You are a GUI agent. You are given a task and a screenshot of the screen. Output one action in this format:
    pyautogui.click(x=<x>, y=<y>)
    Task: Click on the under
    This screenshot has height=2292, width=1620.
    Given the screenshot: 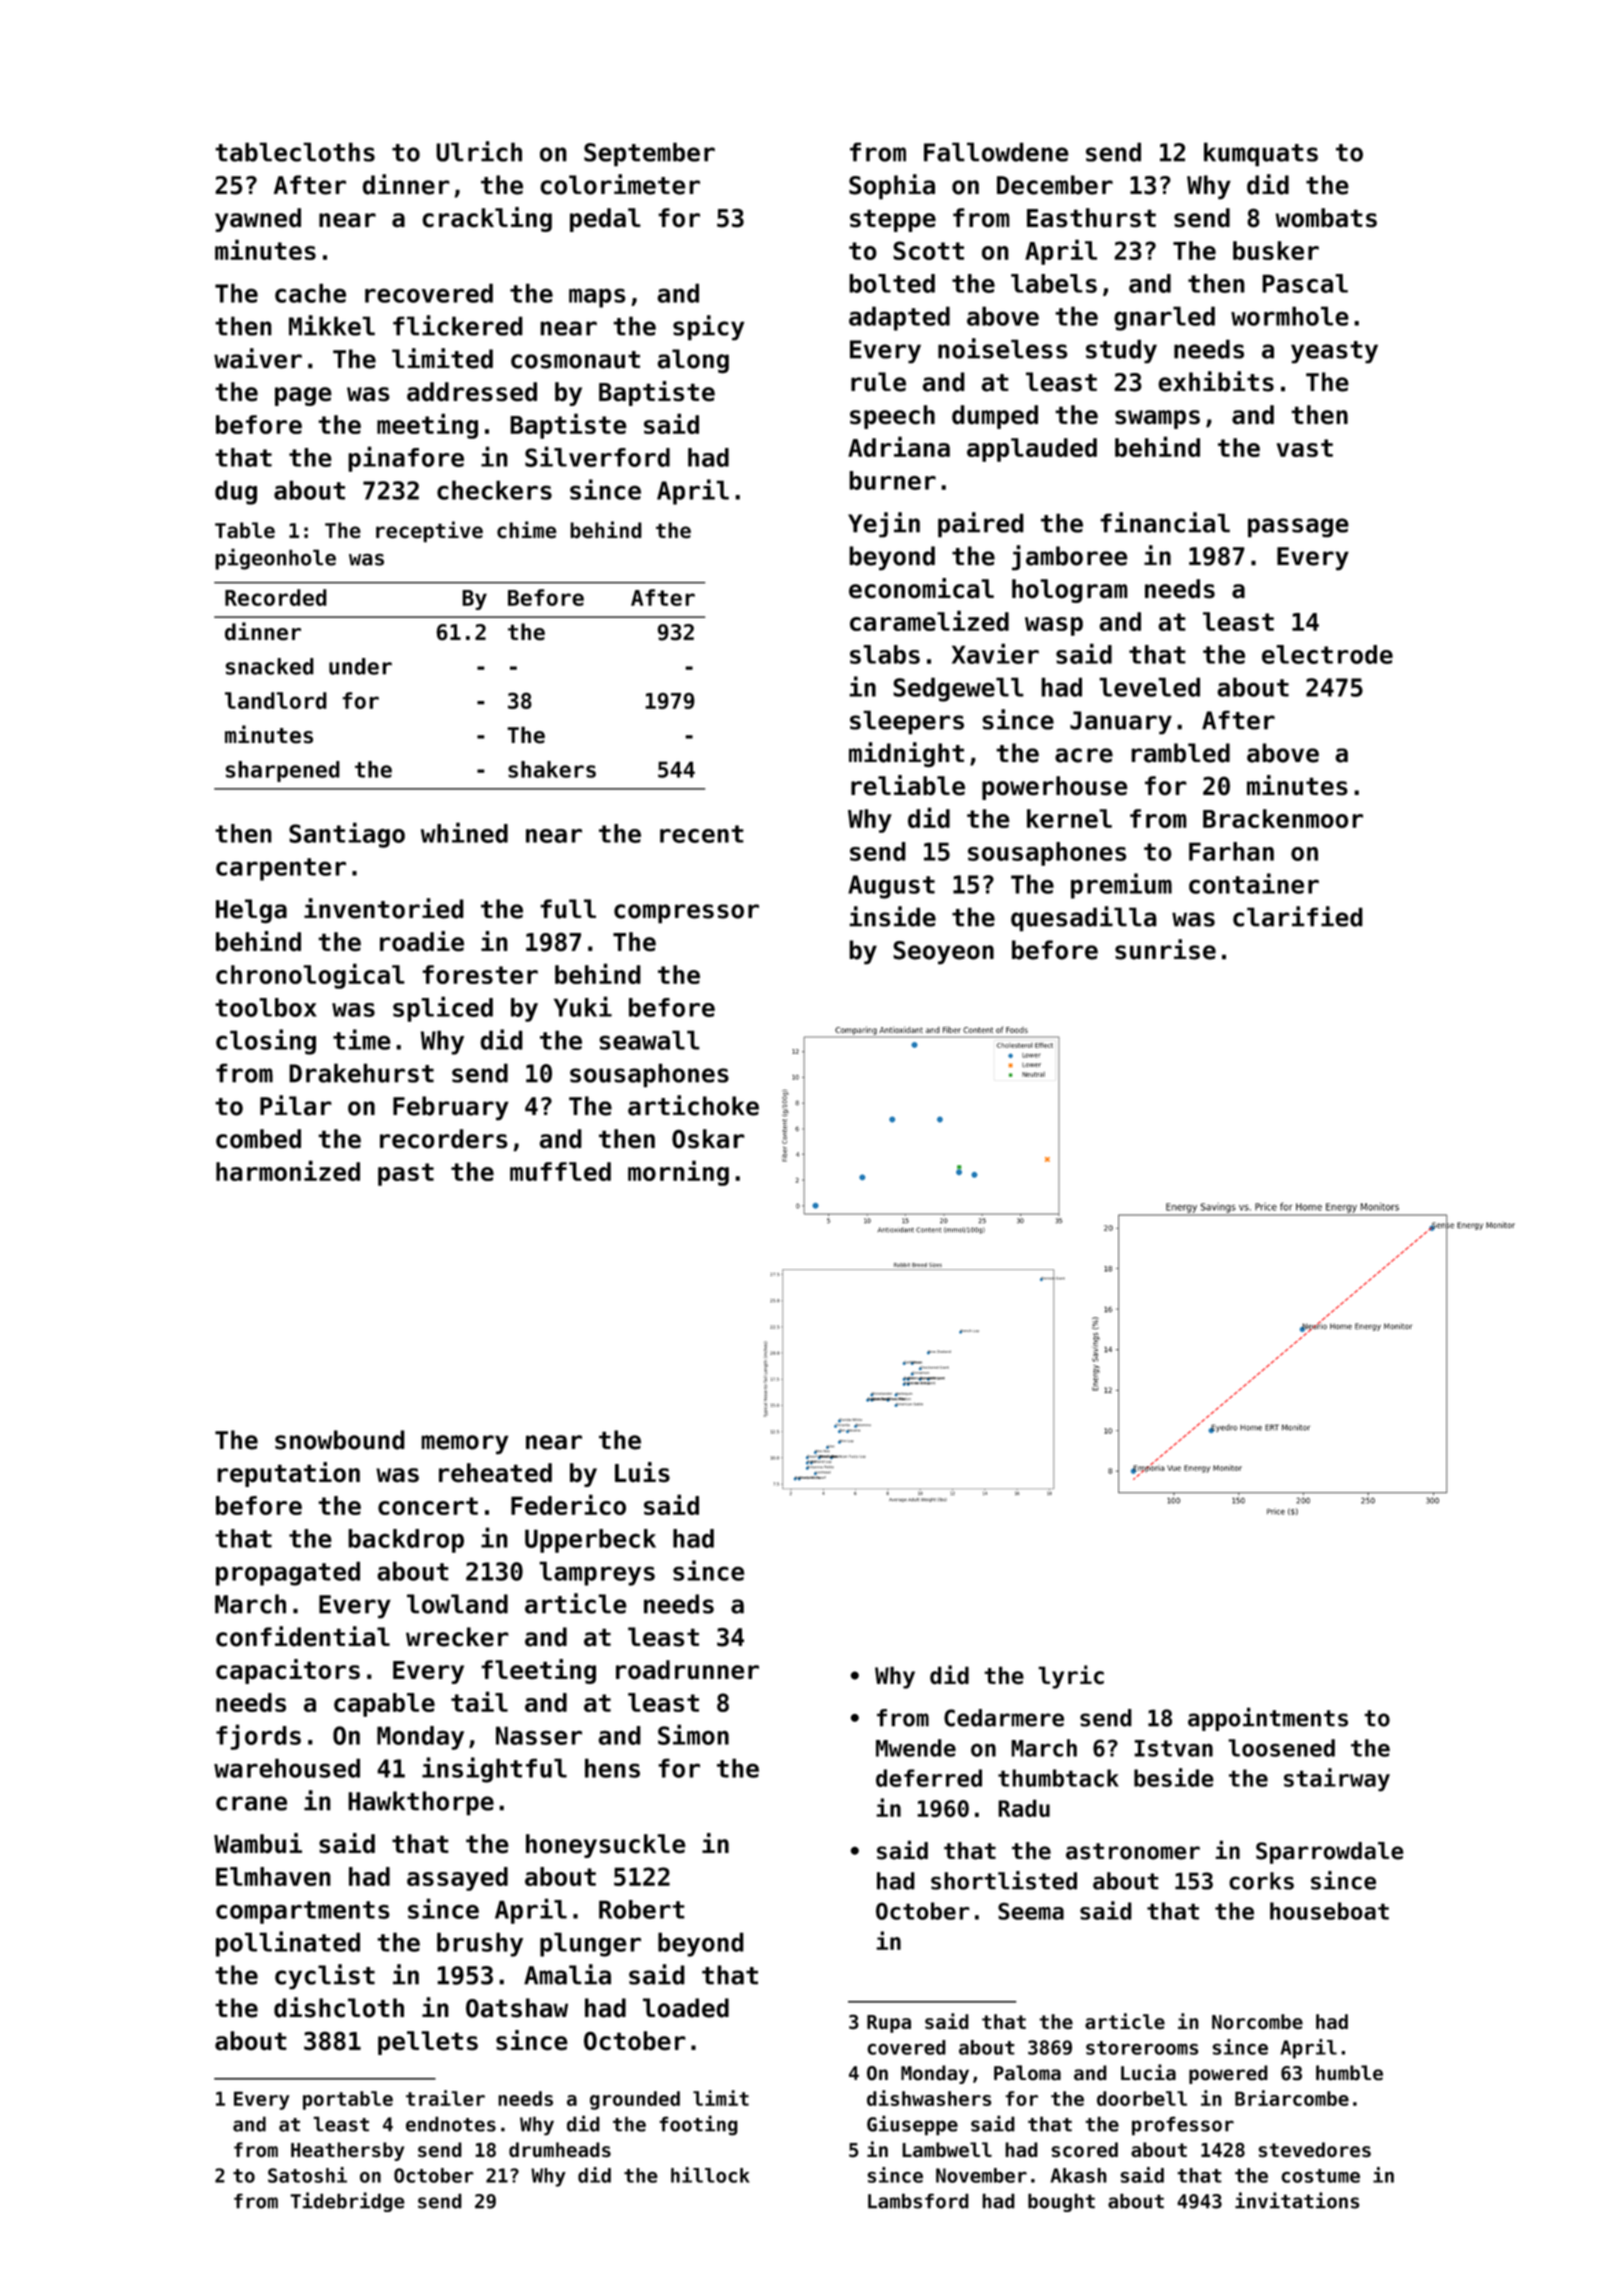 What is the action you would take?
    pyautogui.click(x=360, y=666)
